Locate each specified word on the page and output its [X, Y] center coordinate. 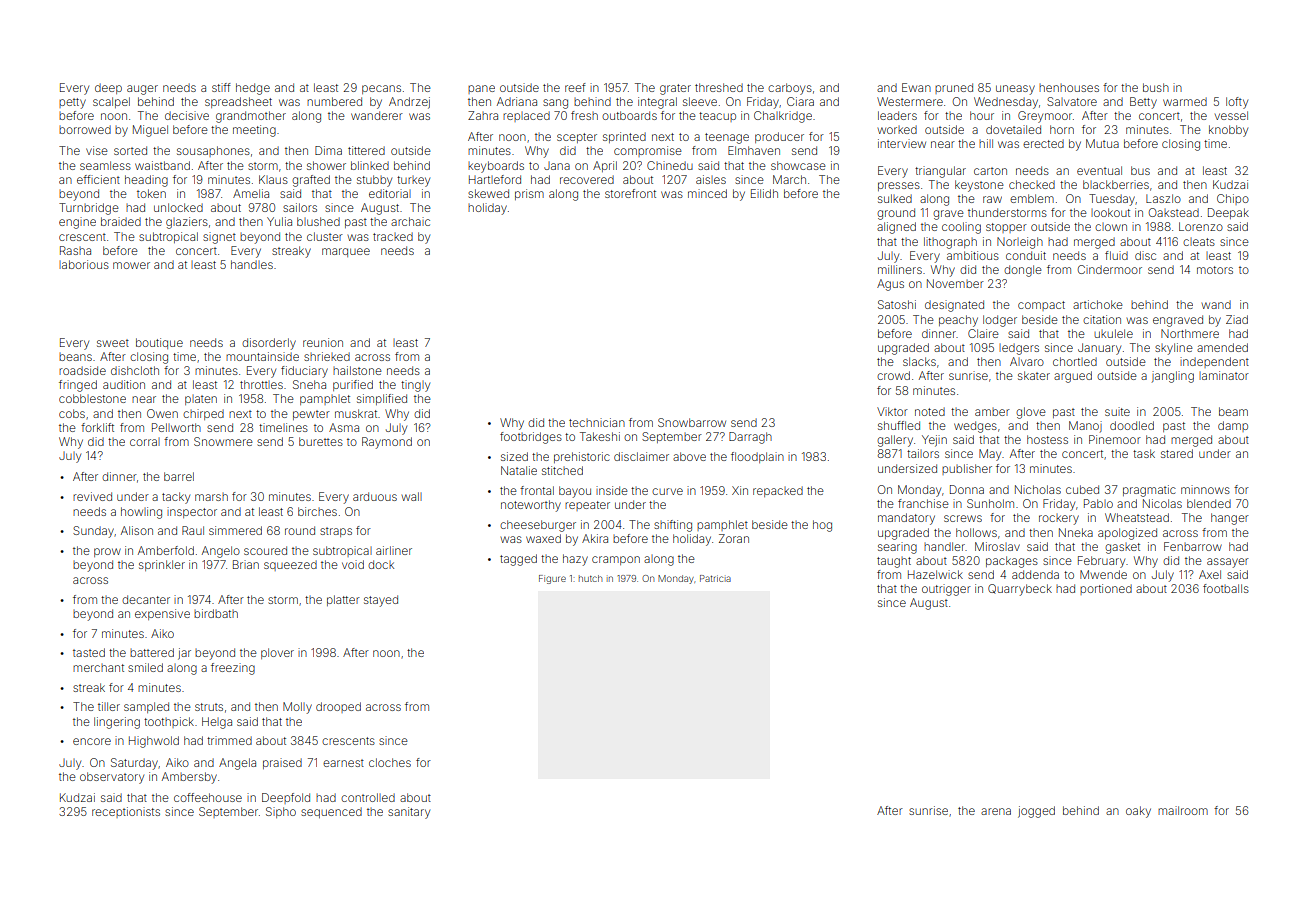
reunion [323, 342]
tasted [89, 652]
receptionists [126, 812]
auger [142, 90]
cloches [390, 762]
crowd [893, 375]
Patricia [715, 578]
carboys [790, 89]
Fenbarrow [1193, 546]
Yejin [934, 441]
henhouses [1069, 88]
